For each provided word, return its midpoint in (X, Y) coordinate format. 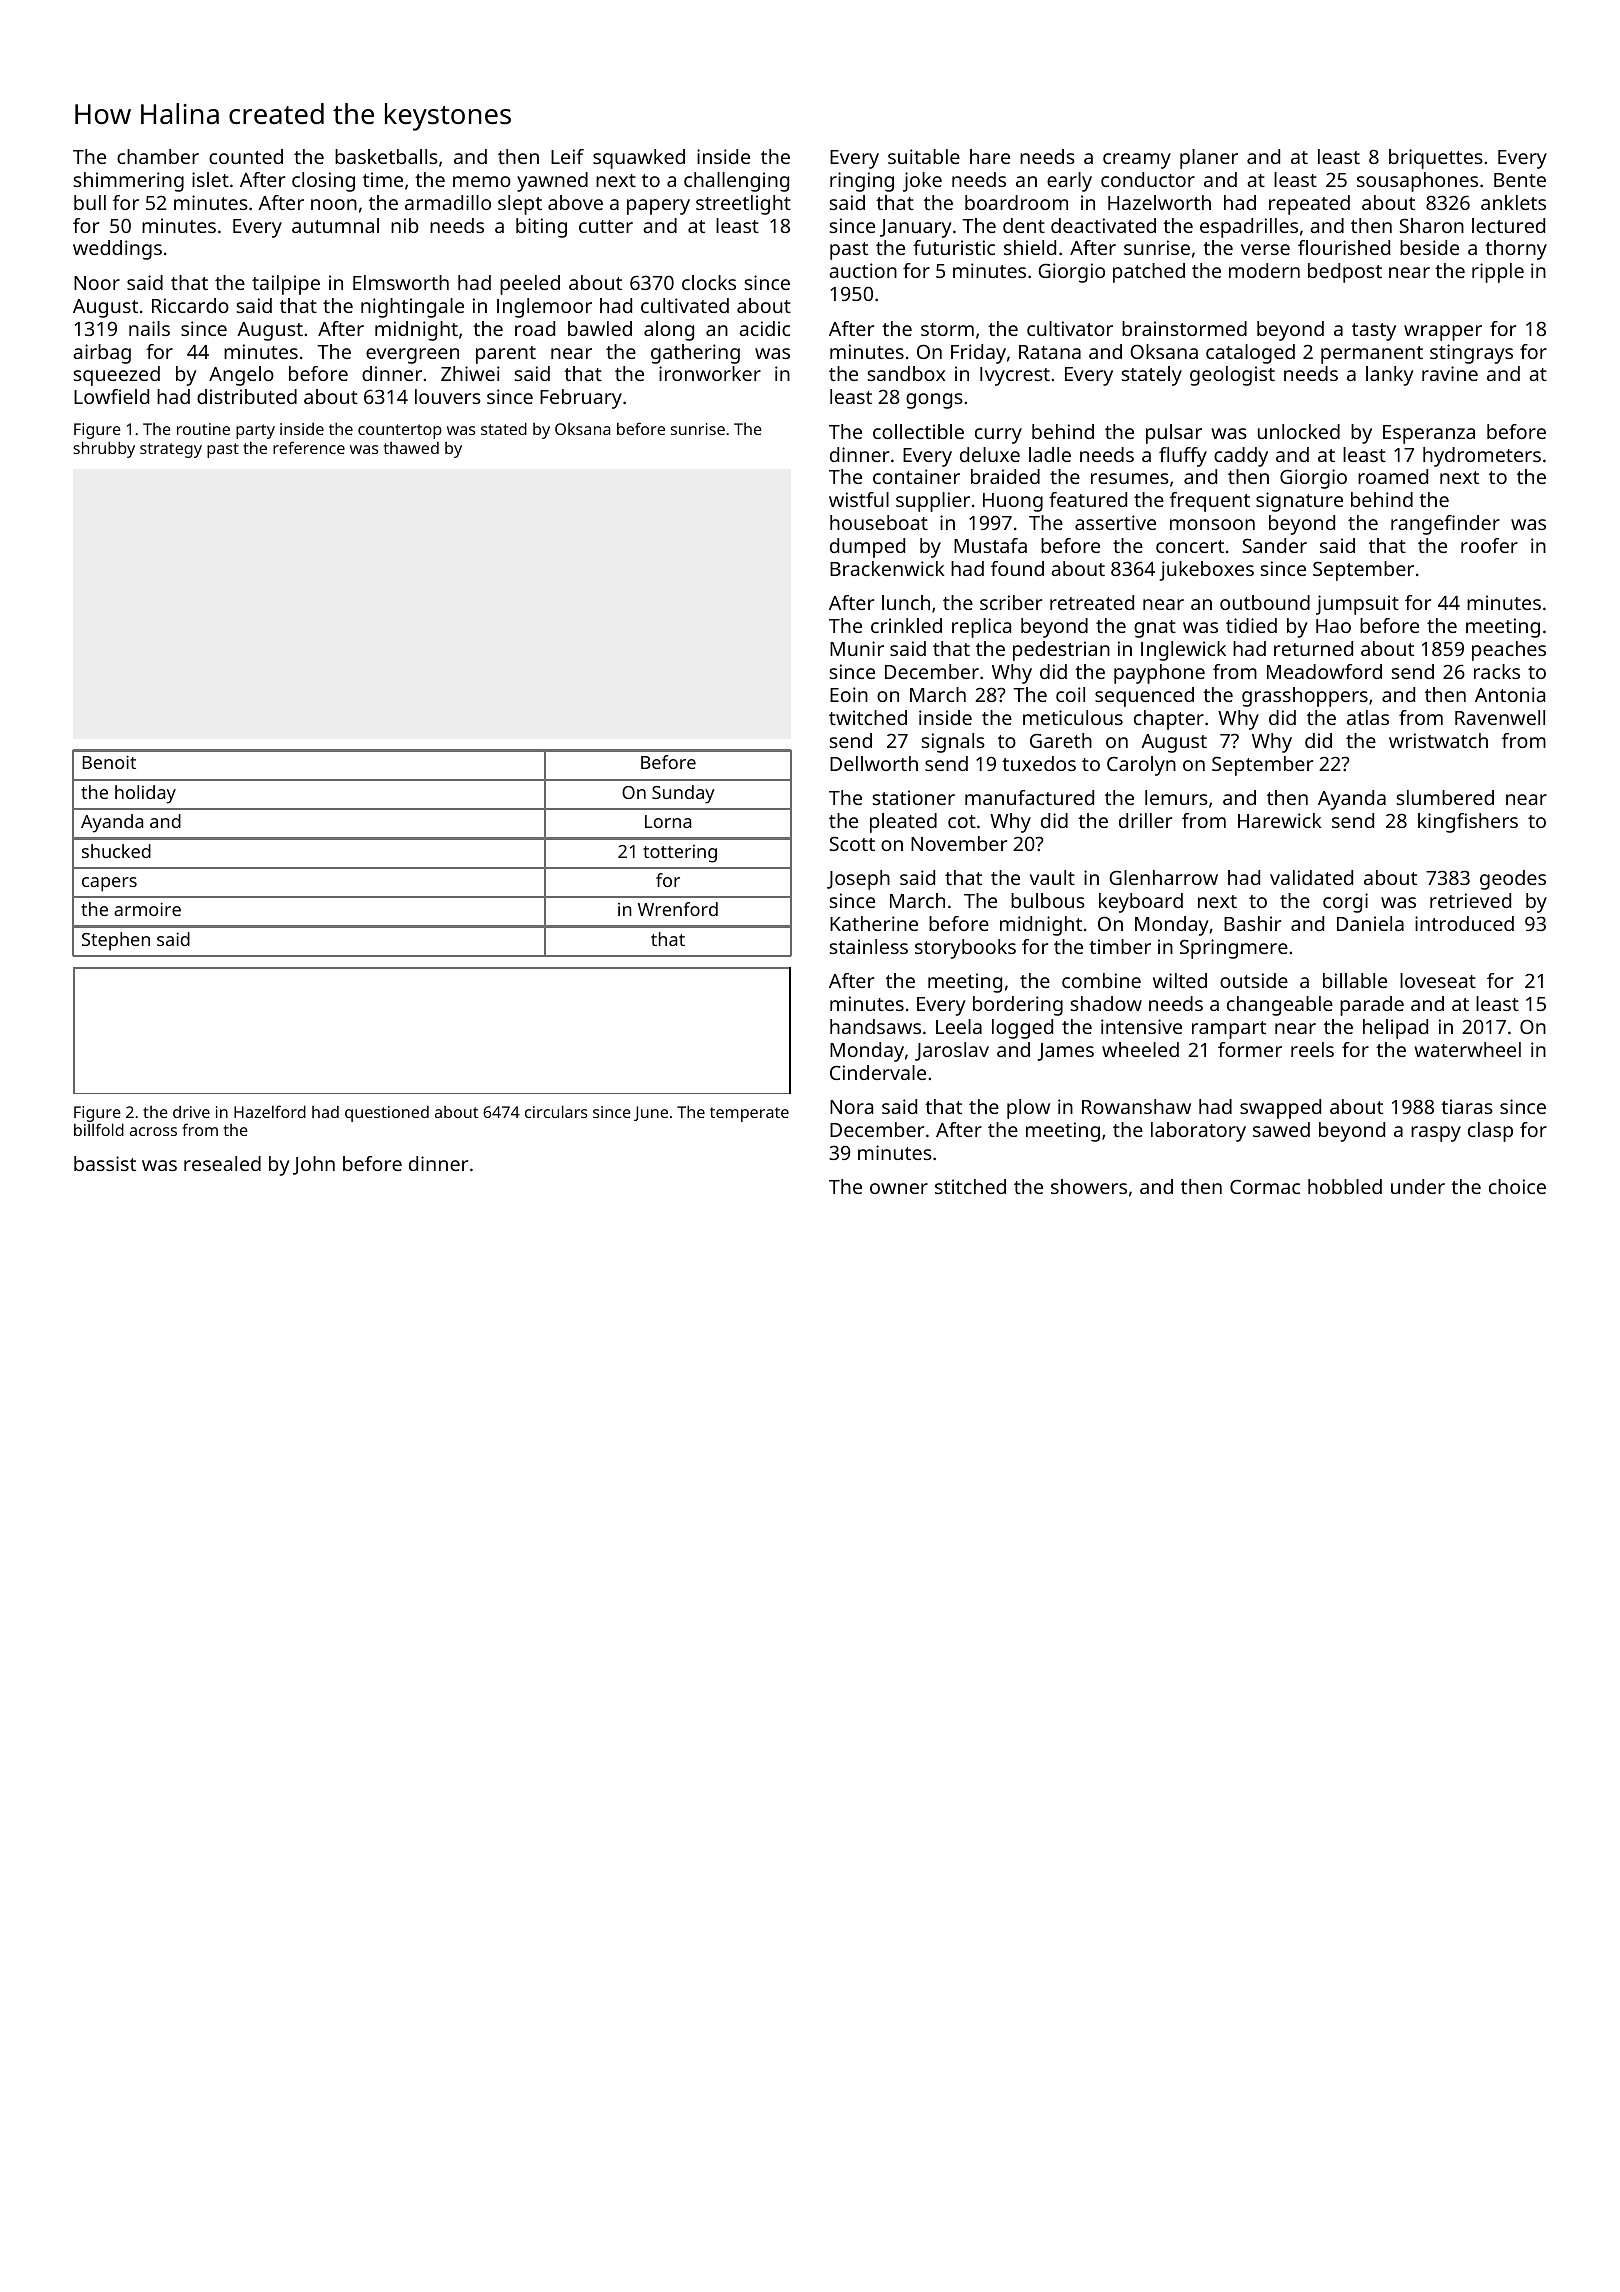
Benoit (109, 762)
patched (1149, 273)
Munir (857, 648)
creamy (1137, 161)
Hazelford (270, 1111)
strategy (171, 450)
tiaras (1467, 1106)
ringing (862, 182)
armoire (147, 909)
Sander (1274, 545)
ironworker (710, 373)
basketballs (386, 156)
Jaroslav (952, 1051)
